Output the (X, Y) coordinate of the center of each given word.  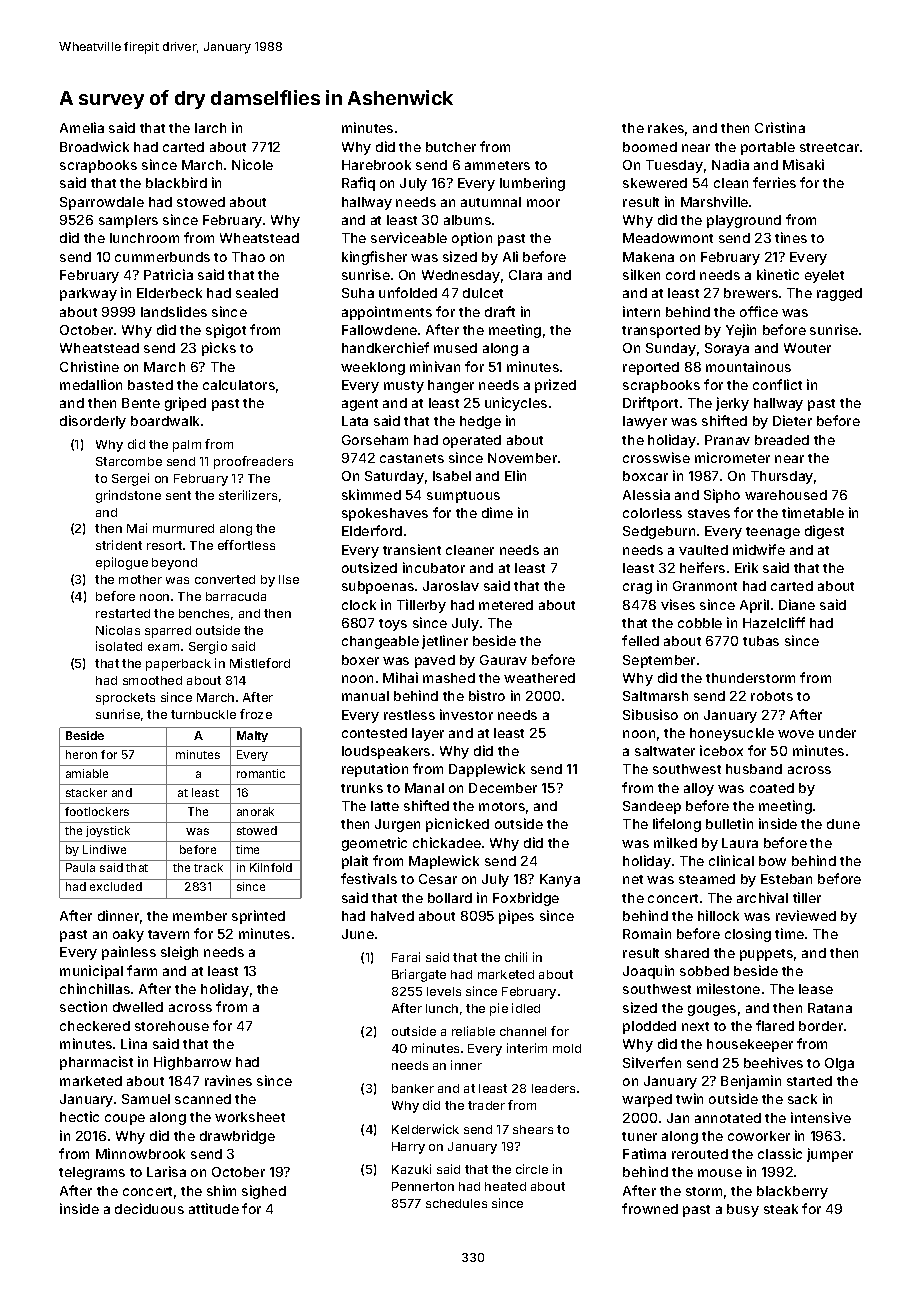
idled (526, 1008)
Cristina (780, 127)
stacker (86, 792)
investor (466, 714)
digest (824, 532)
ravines (228, 1080)
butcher (451, 147)
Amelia (82, 127)
